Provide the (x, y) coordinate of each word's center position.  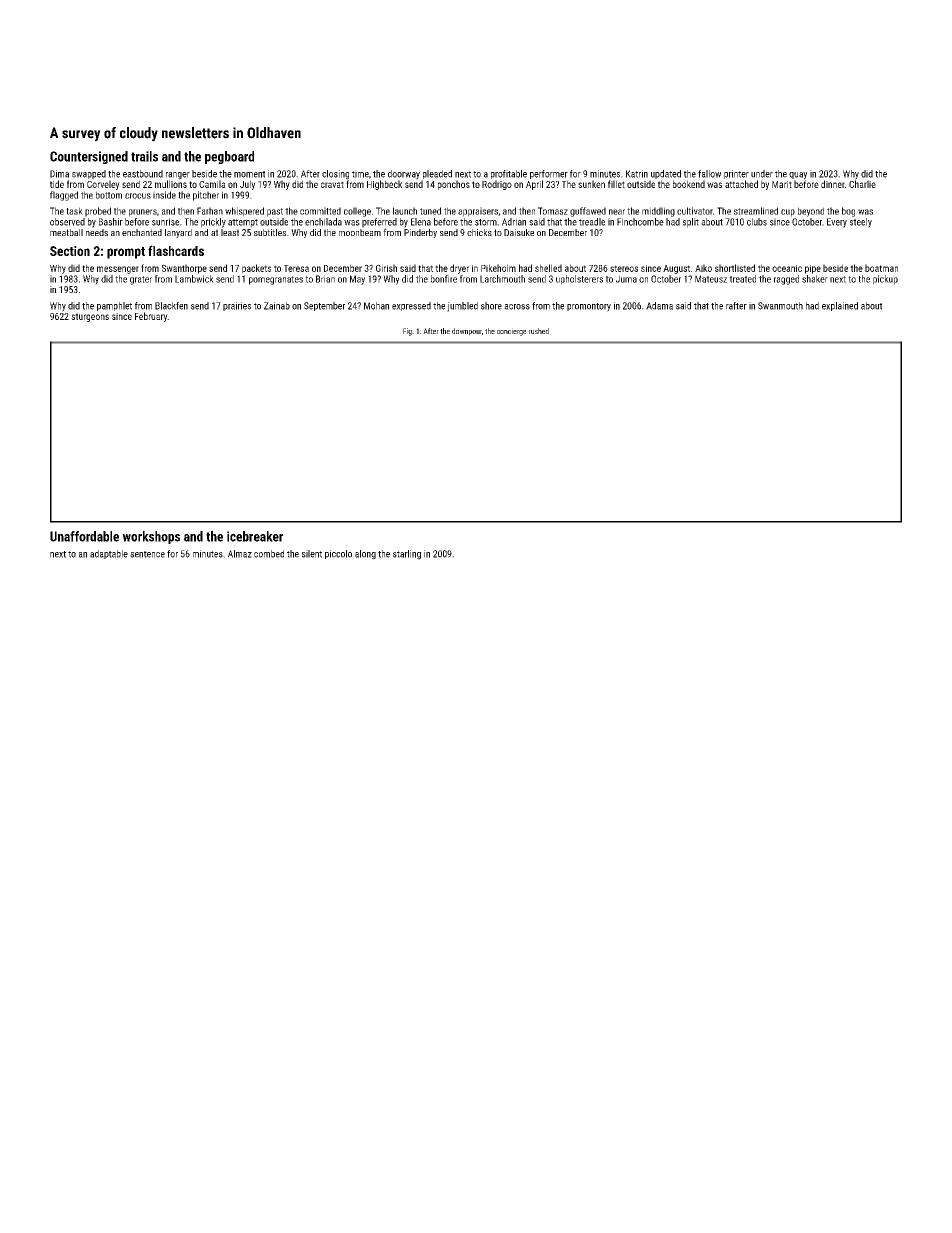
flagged (64, 196)
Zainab (277, 306)
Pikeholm (498, 268)
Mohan (376, 306)
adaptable (109, 554)
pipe (813, 269)
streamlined (756, 211)
